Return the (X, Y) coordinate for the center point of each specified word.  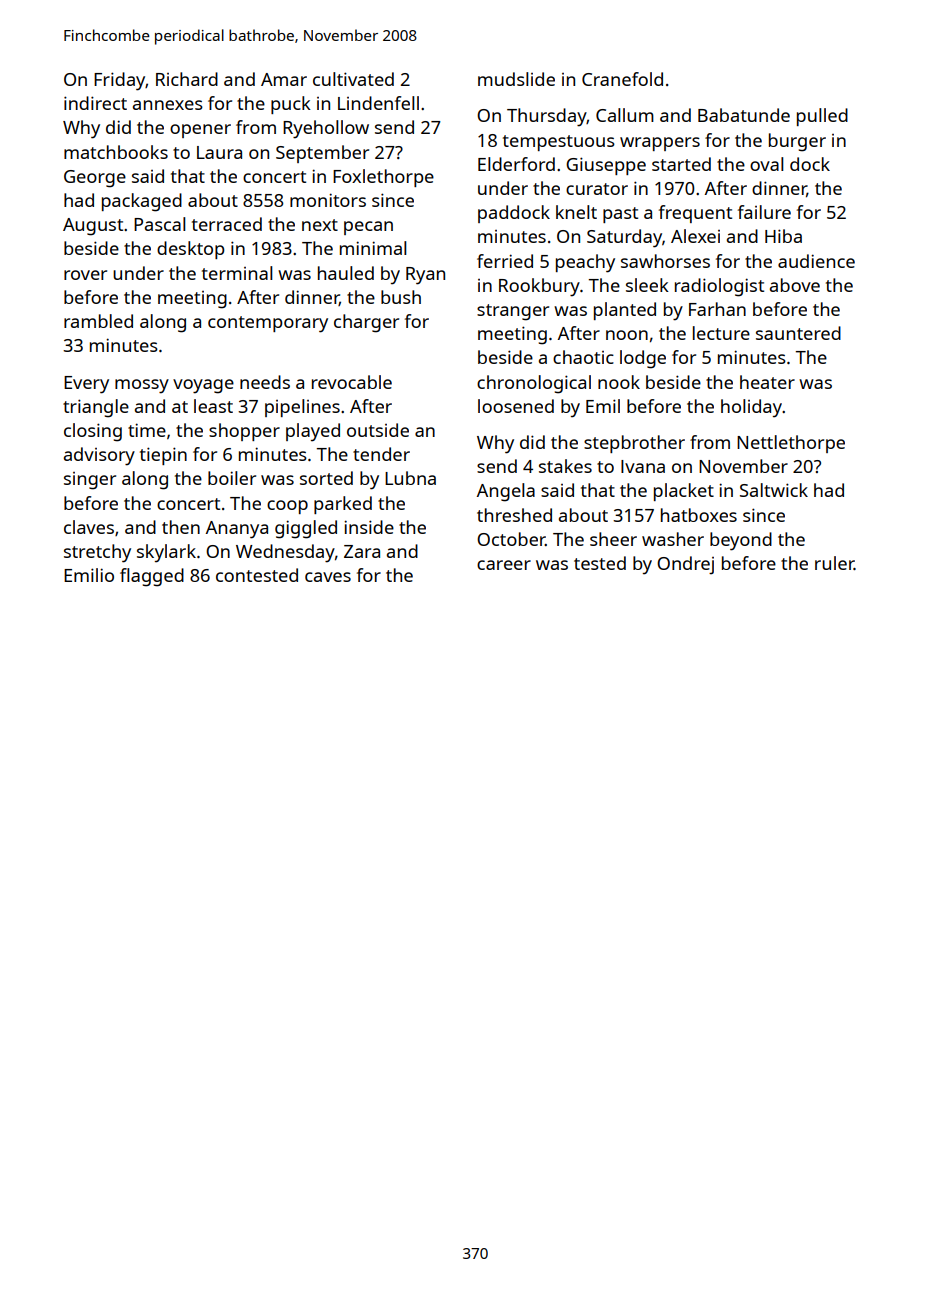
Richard (187, 79)
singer (90, 481)
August (93, 227)
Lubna (410, 478)
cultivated (353, 79)
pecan (368, 228)
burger (797, 142)
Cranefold (622, 79)
